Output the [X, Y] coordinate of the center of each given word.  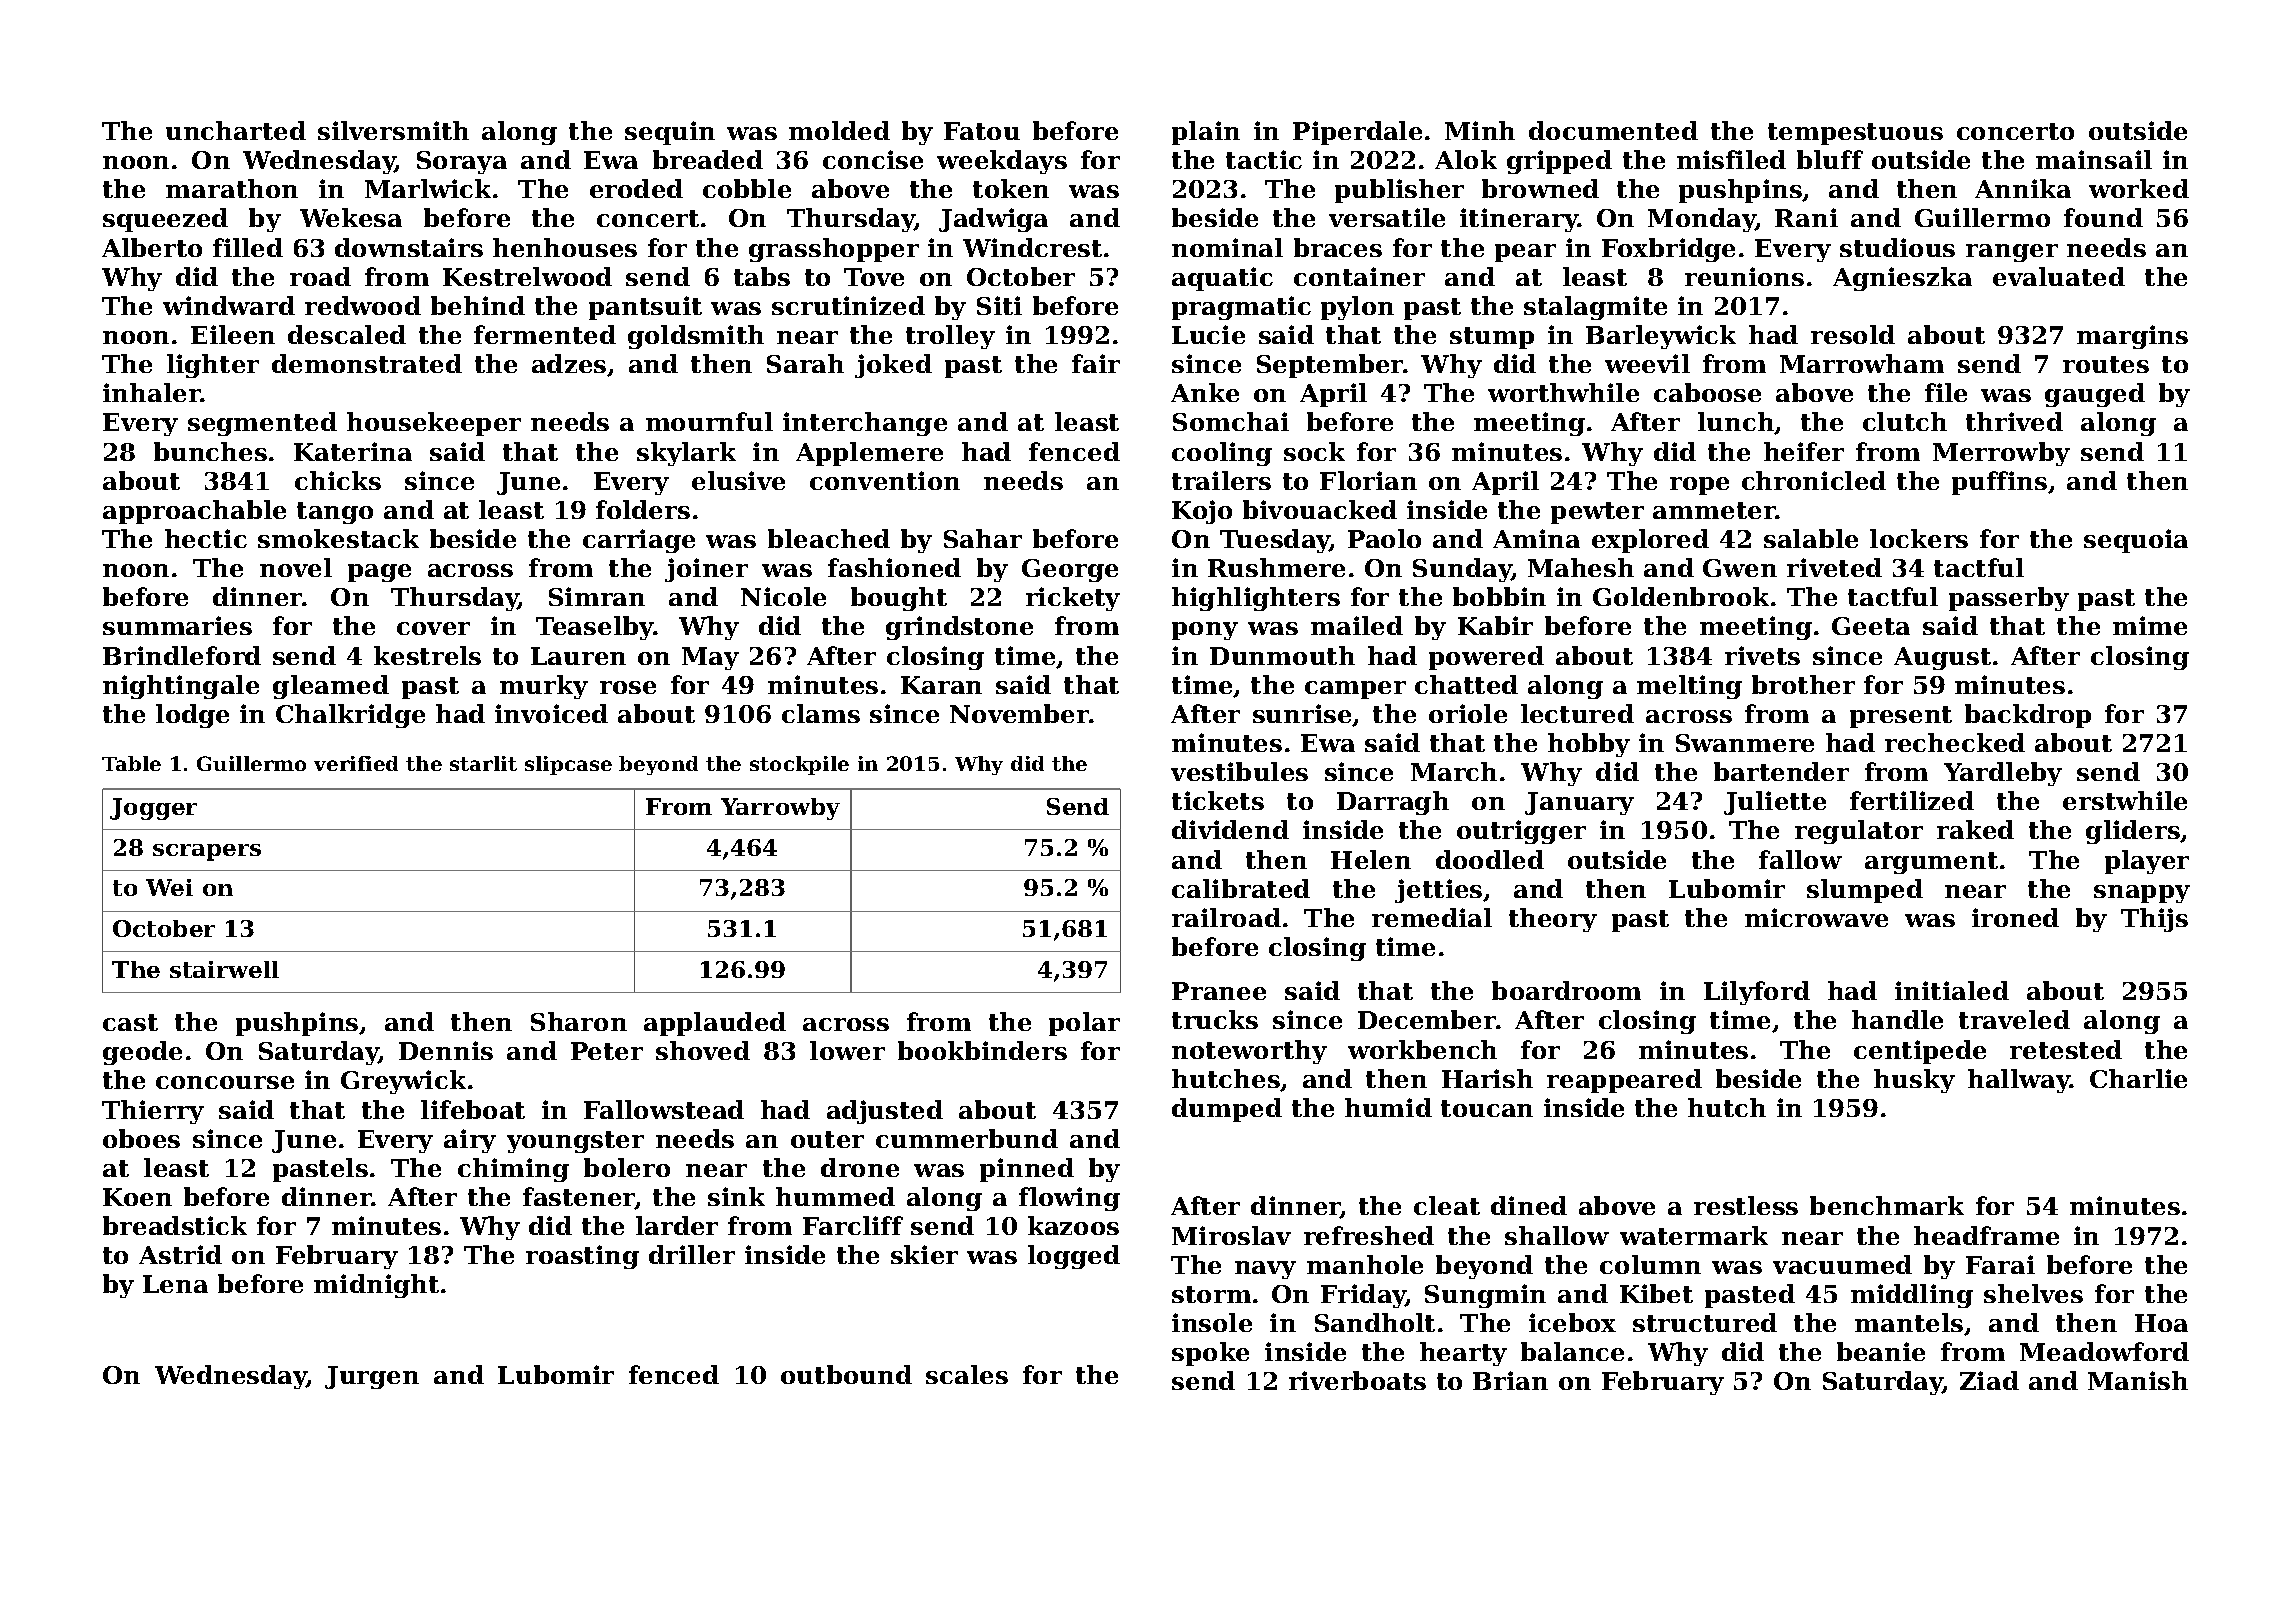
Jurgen [372, 1377]
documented [1613, 130]
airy [470, 1141]
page [379, 573]
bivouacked [1320, 509]
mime [2150, 625]
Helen [1371, 859]
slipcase [568, 765]
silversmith [393, 130]
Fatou [982, 131]
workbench [1422, 1049]
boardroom [1566, 990]
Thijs [2154, 920]
